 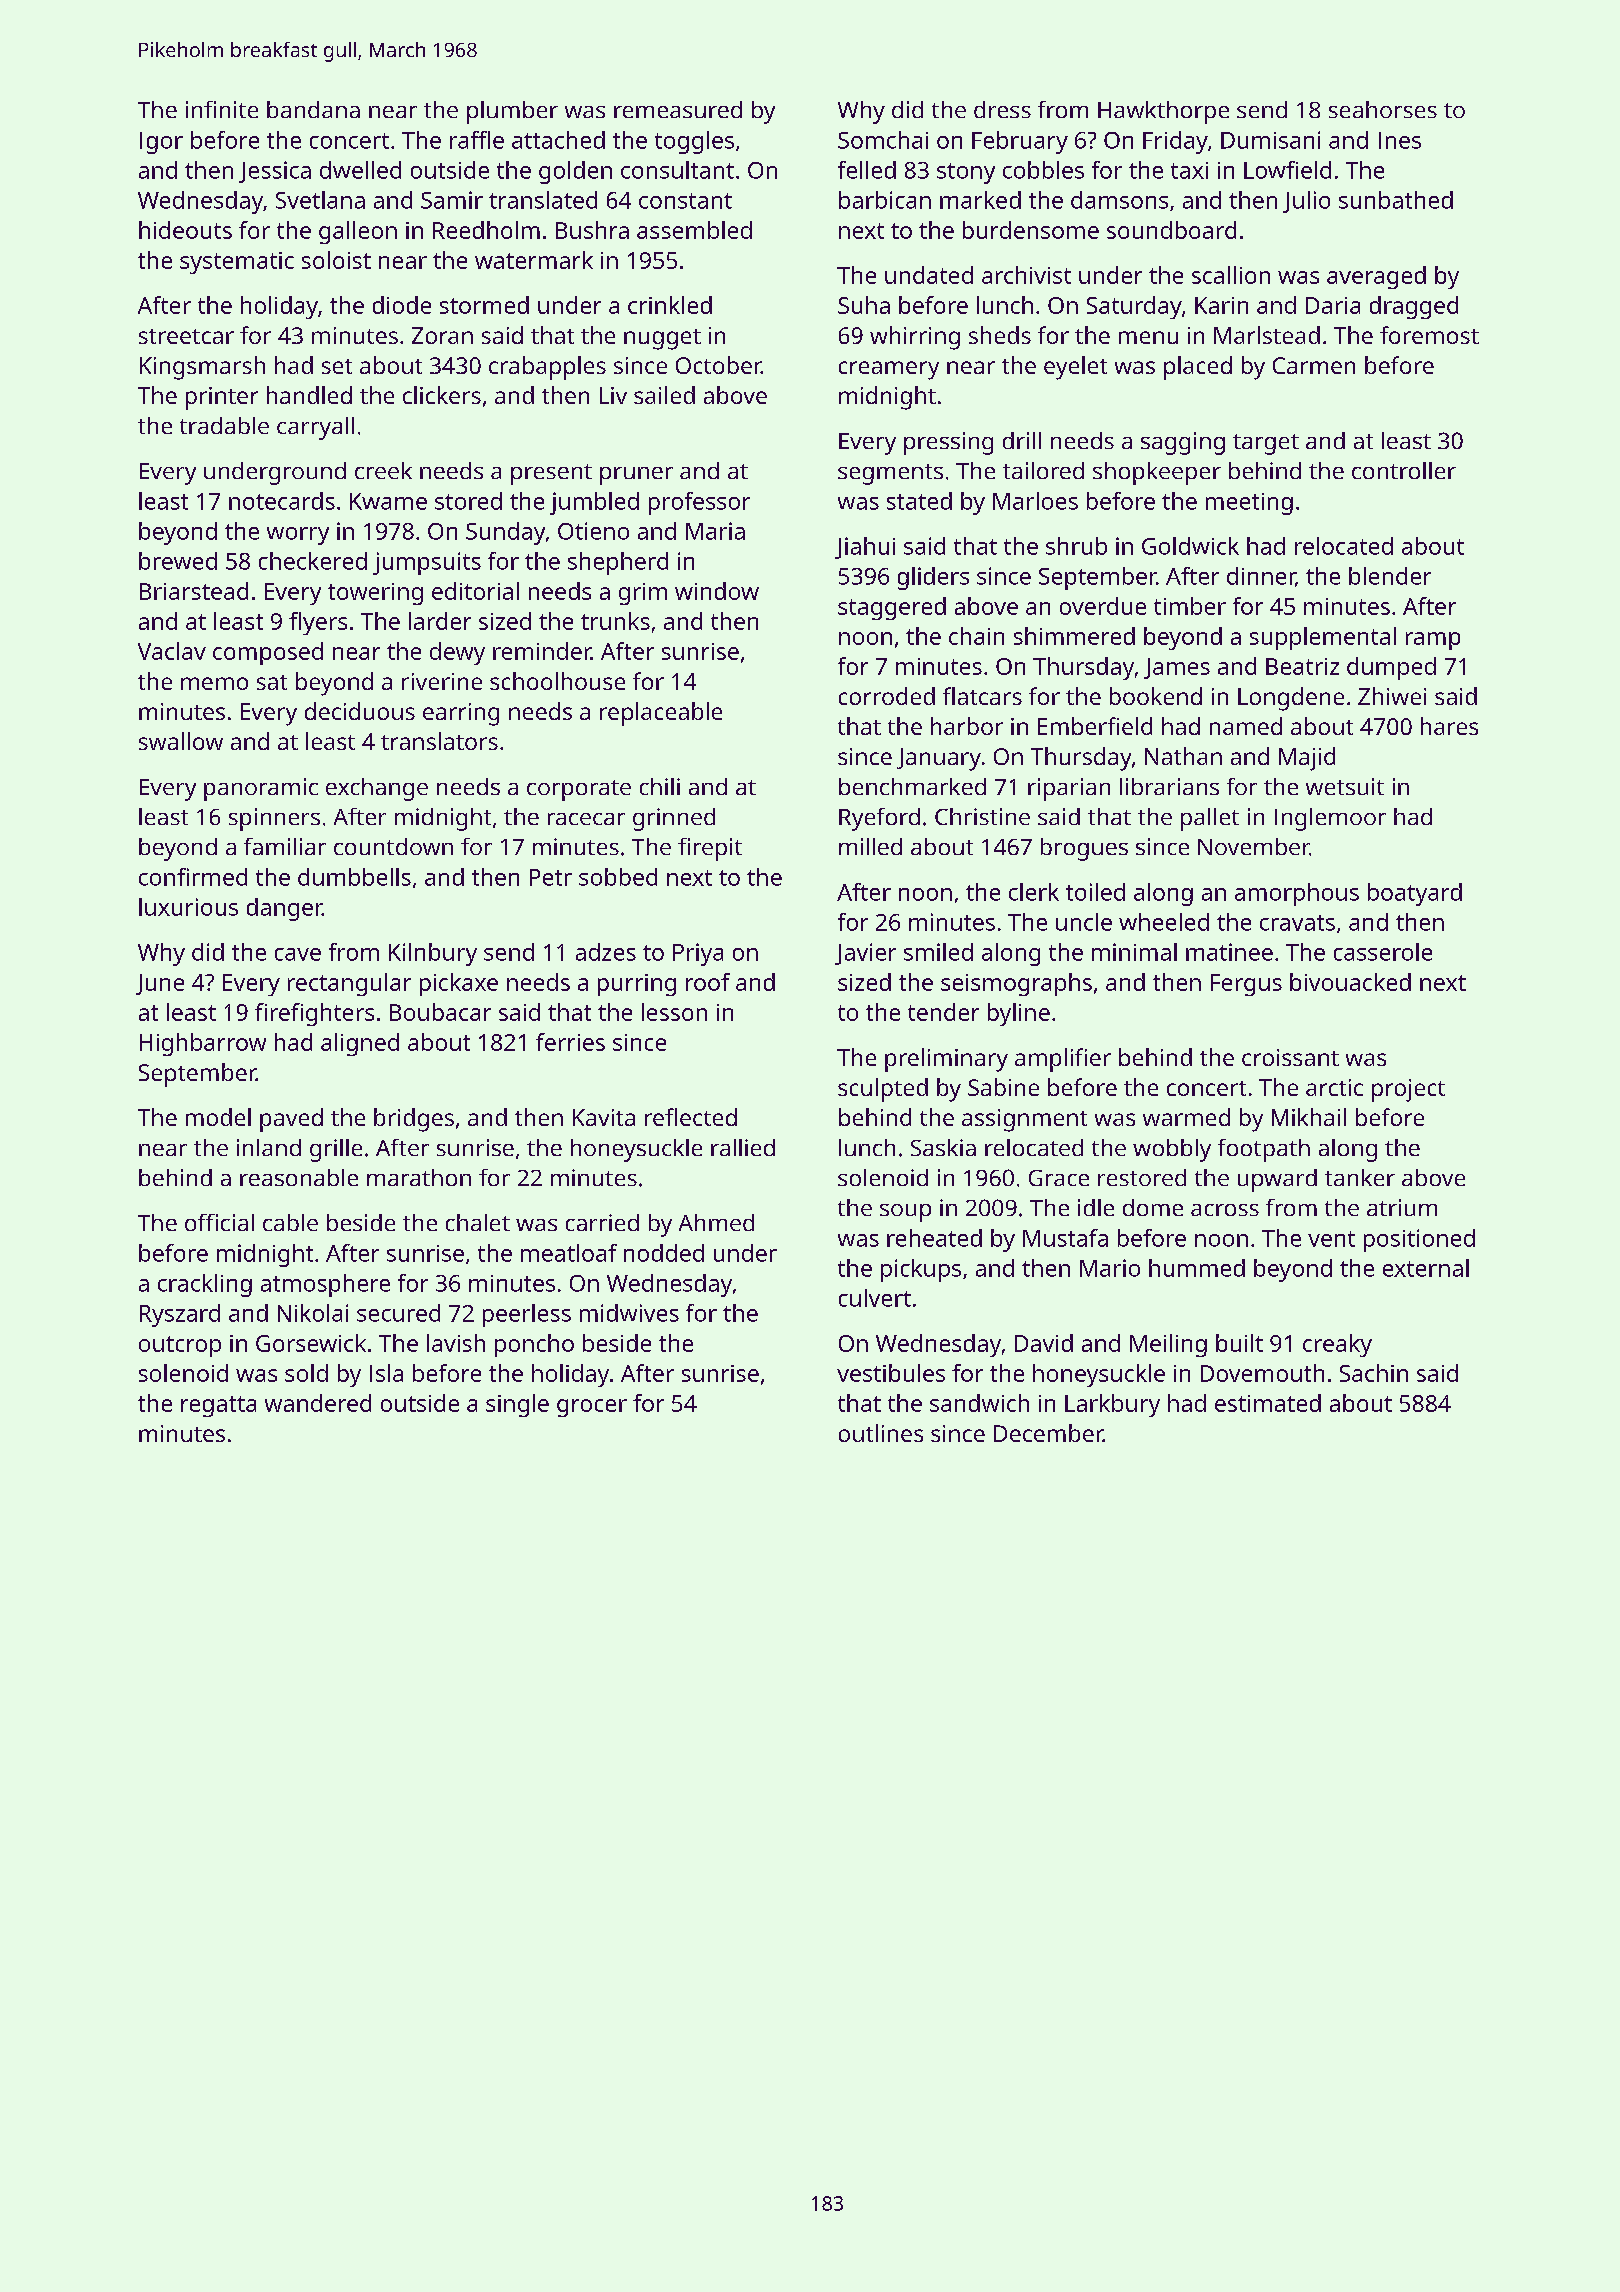 What do you see at coordinates (708, 982) in the screenshot?
I see `roof` at bounding box center [708, 982].
